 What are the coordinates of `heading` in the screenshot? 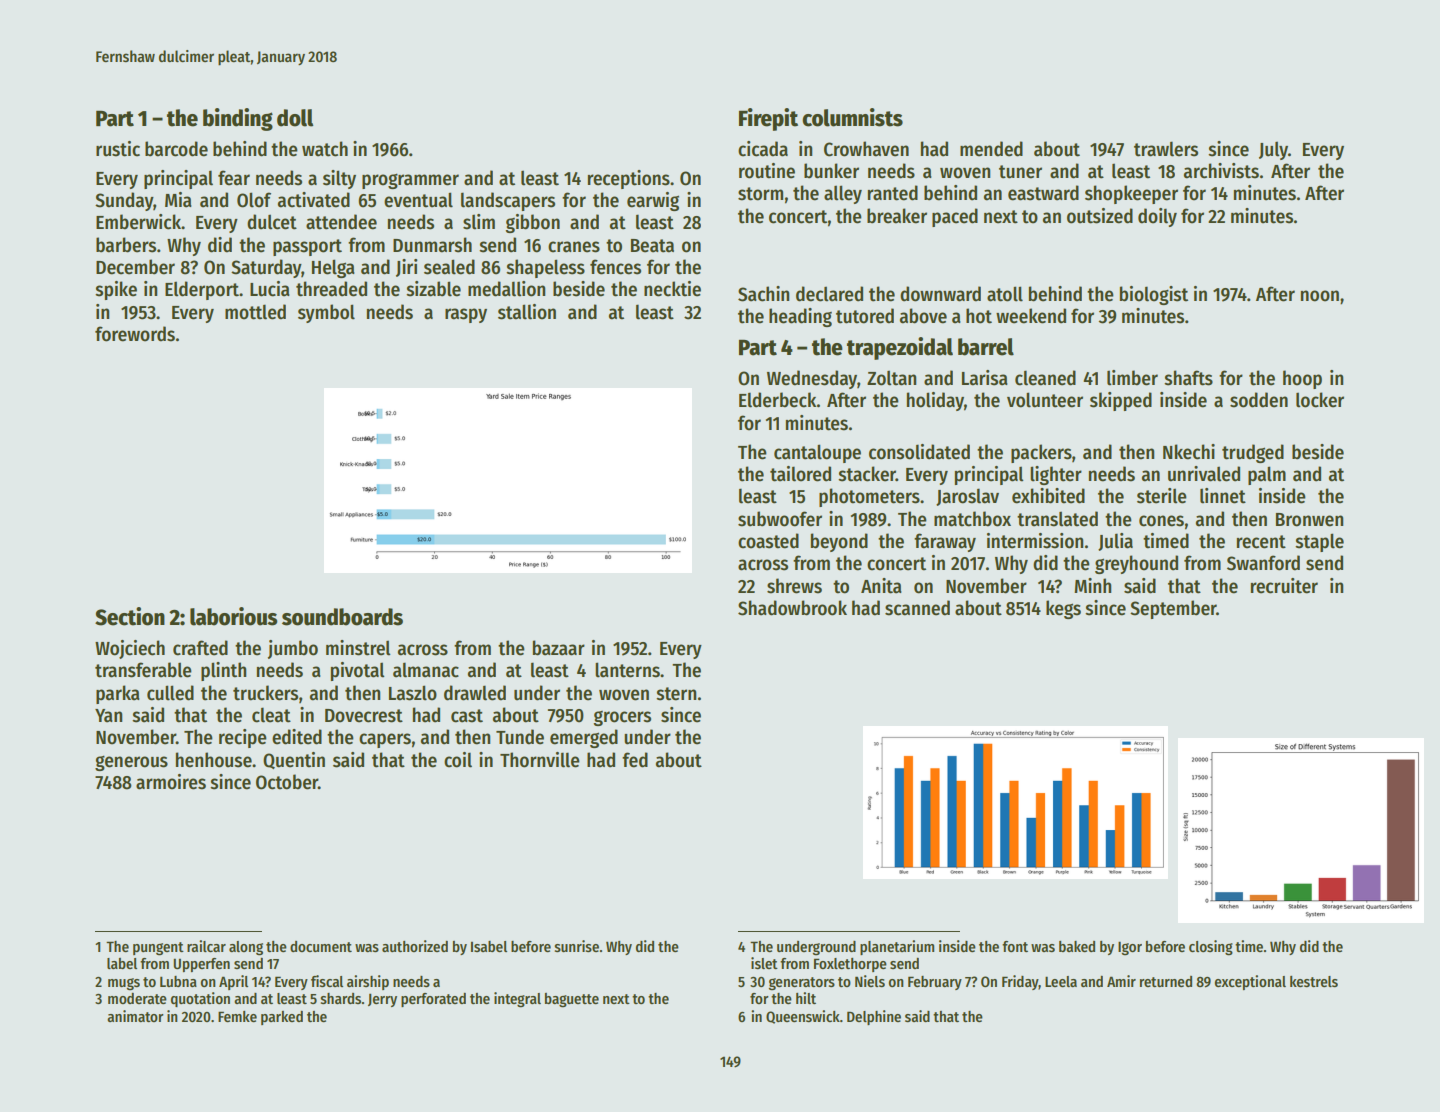 It's located at (800, 317).
